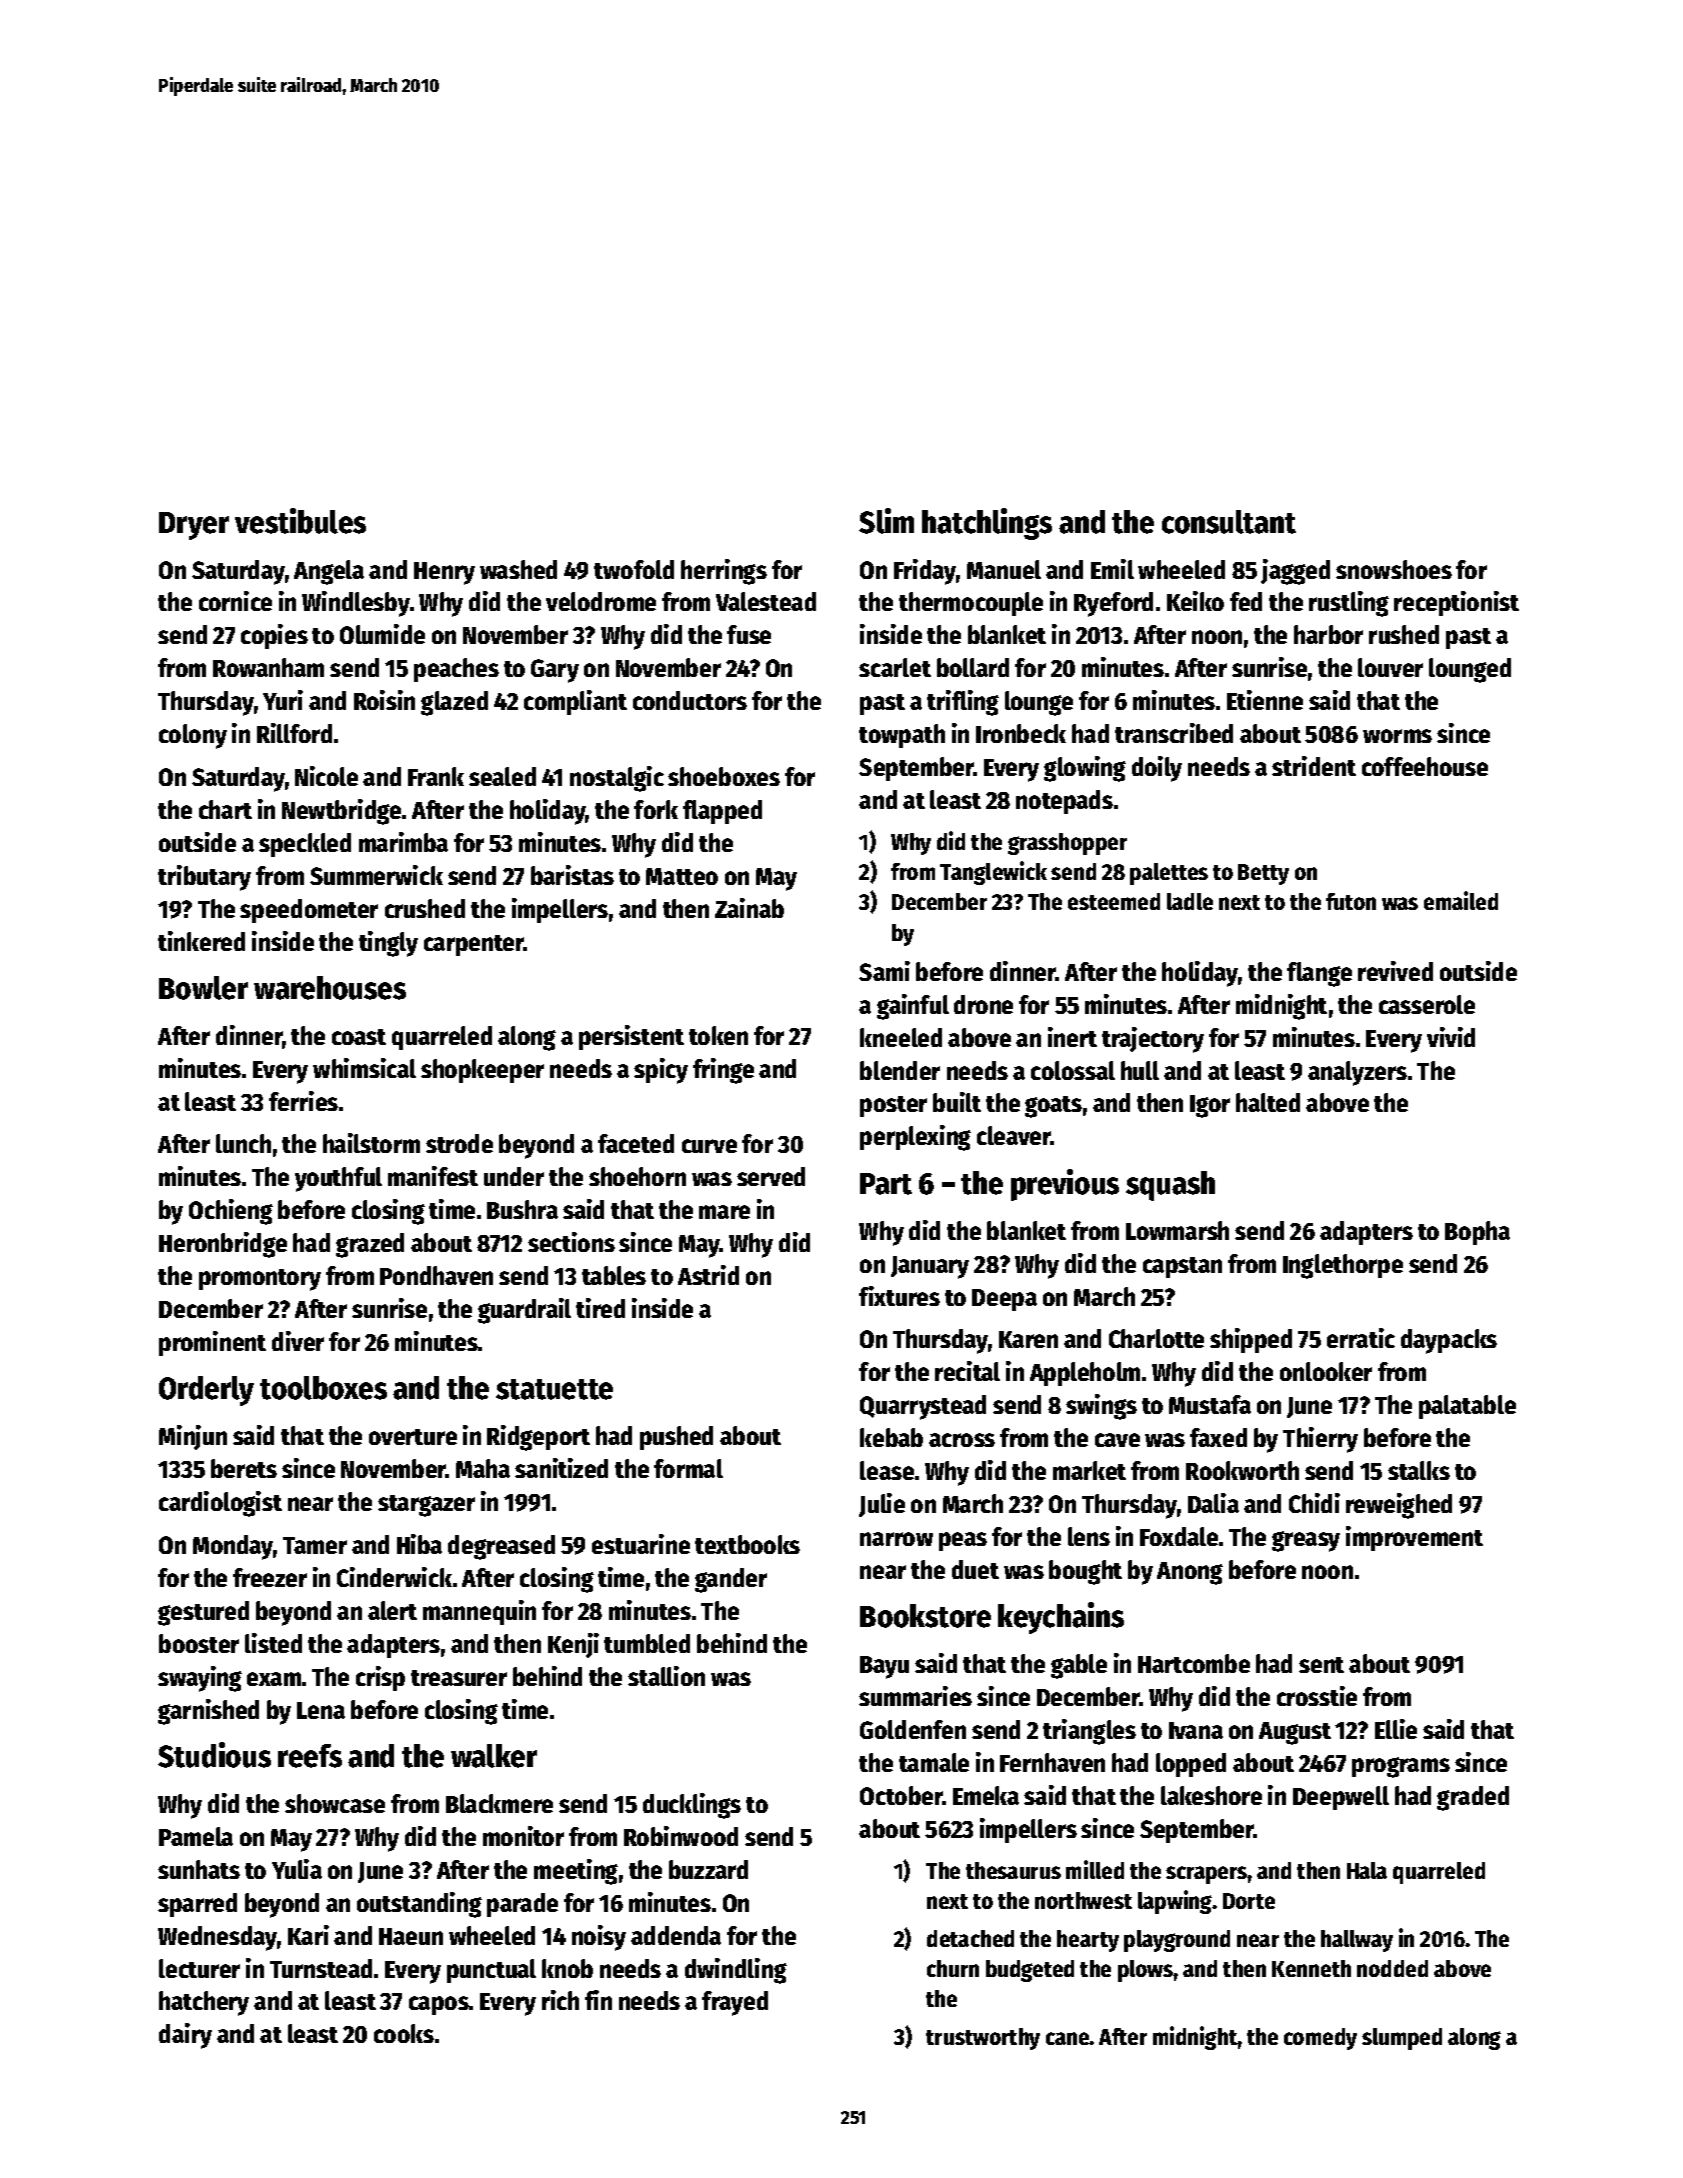  What do you see at coordinates (1367, 1870) in the document?
I see `Hala` at bounding box center [1367, 1870].
